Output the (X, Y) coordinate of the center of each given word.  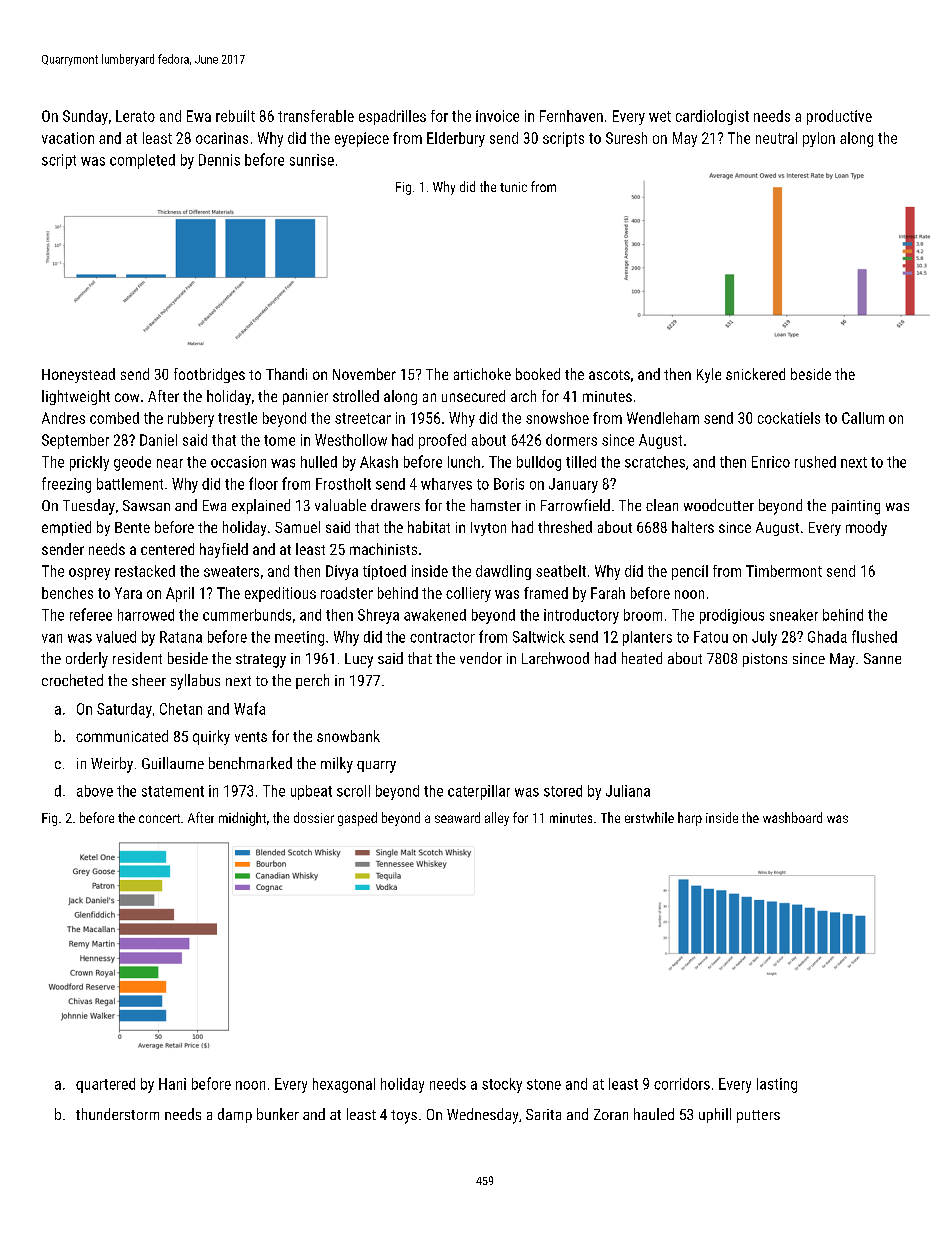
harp (690, 819)
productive (839, 117)
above (95, 791)
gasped (357, 819)
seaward (457, 817)
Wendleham (663, 418)
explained (261, 506)
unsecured (473, 396)
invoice (497, 116)
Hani (172, 1084)
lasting (777, 1085)
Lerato (135, 116)
